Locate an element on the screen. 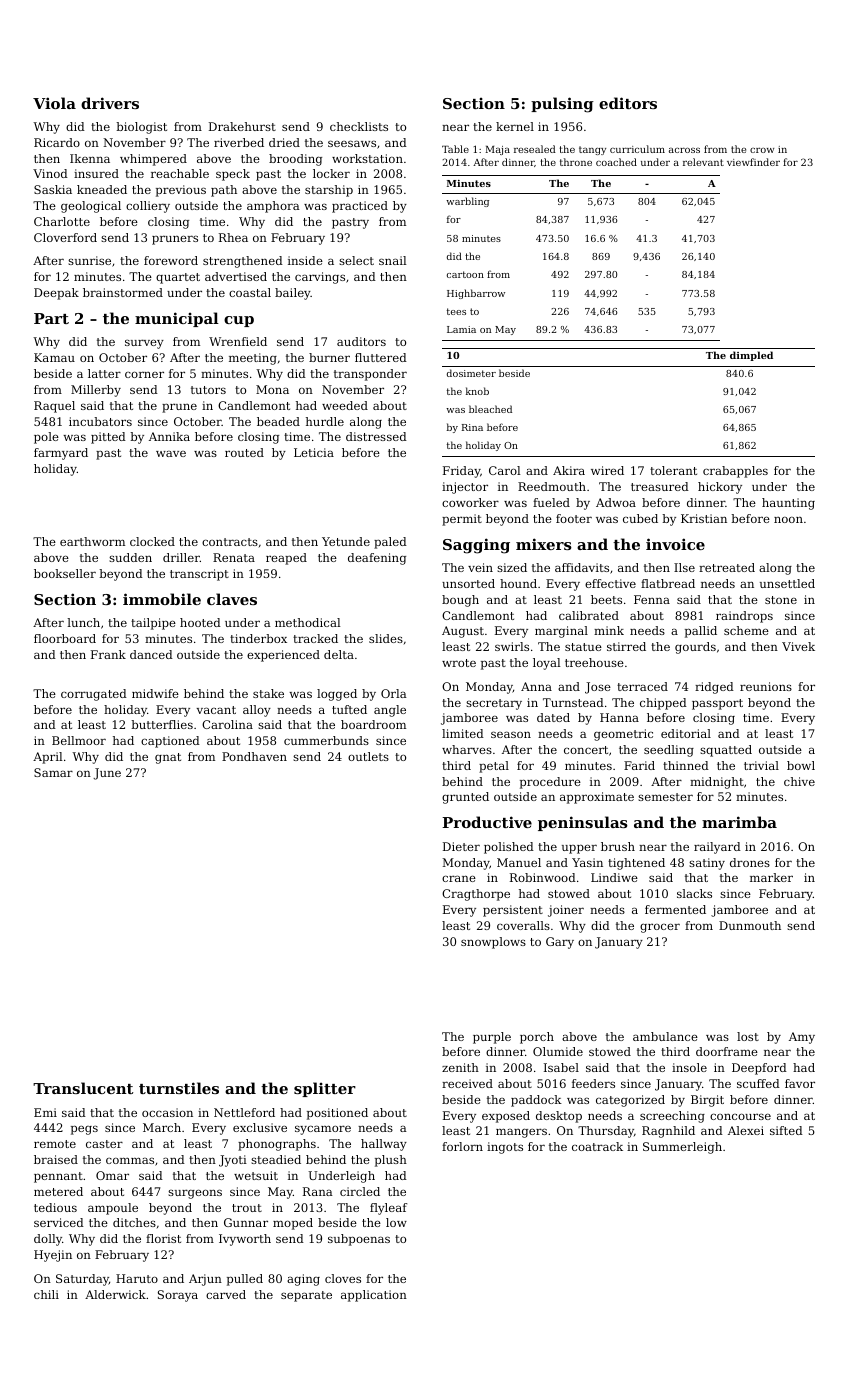 The height and width of the screenshot is (1400, 849). Arjun is located at coordinates (205, 1280).
